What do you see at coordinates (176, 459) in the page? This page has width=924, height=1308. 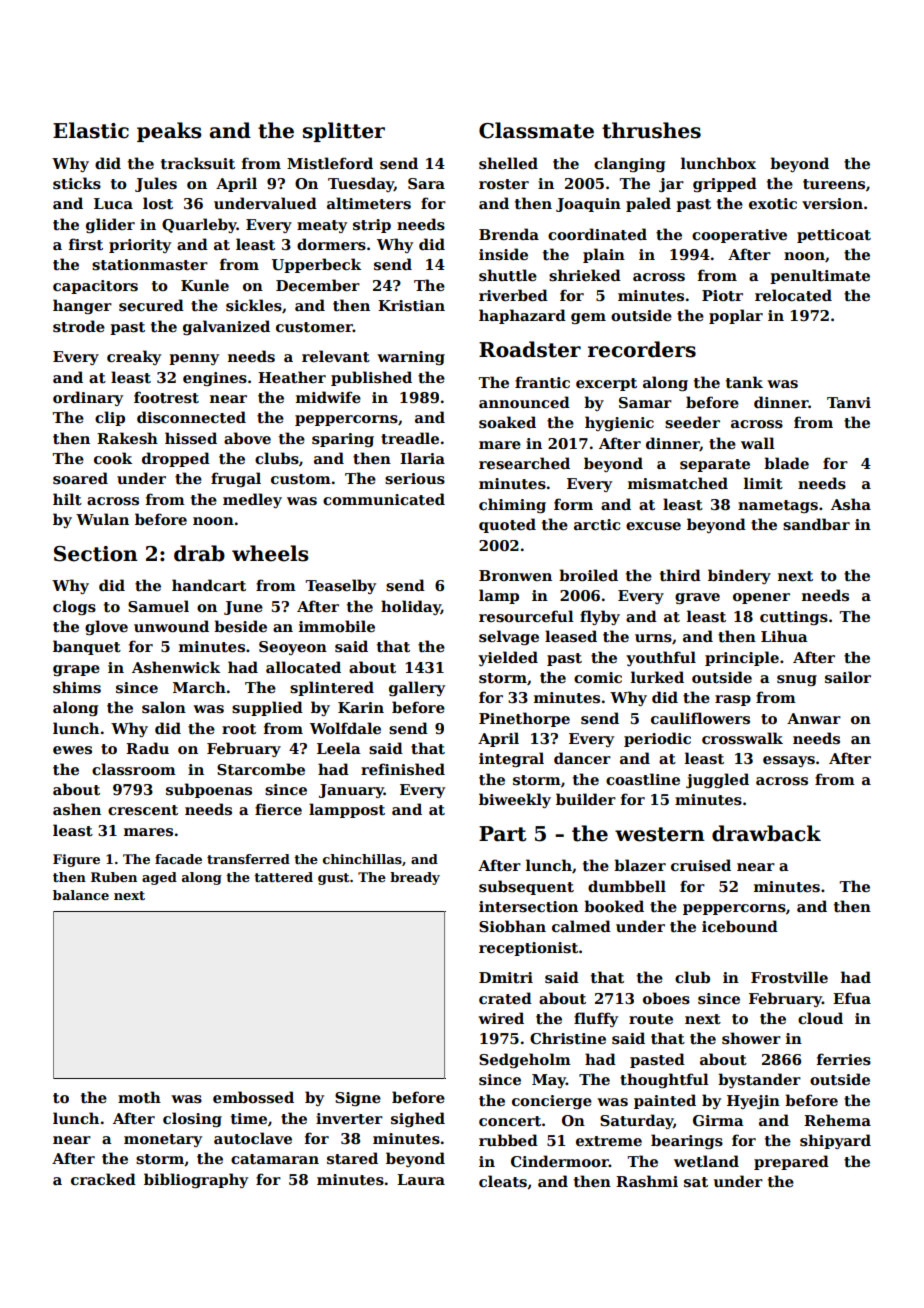 I see `dropped` at bounding box center [176, 459].
